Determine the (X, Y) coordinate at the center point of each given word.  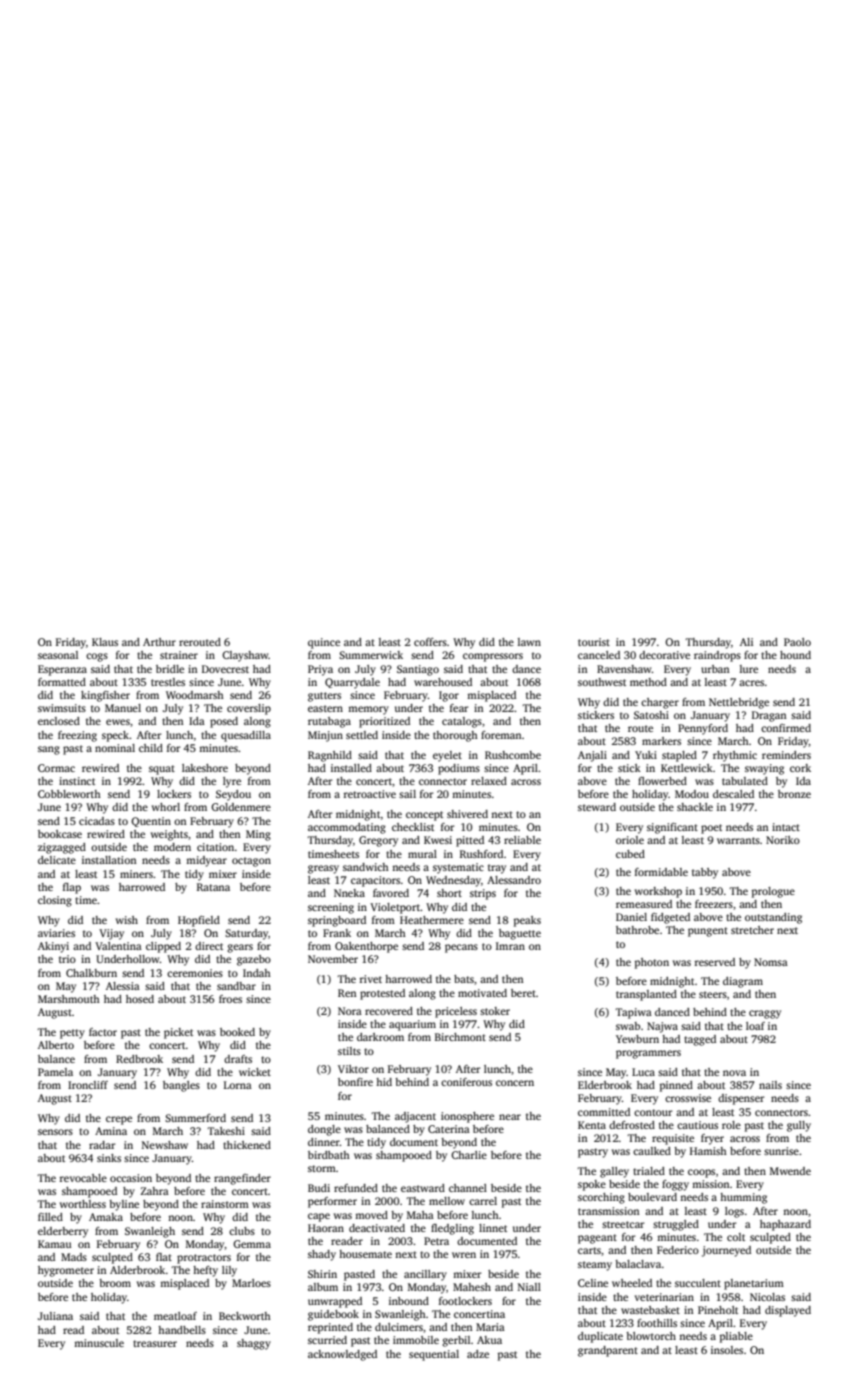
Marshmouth (69, 999)
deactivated (377, 1228)
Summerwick (371, 655)
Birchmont (460, 1037)
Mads (74, 1257)
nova (734, 1073)
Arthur (159, 642)
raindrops (717, 656)
